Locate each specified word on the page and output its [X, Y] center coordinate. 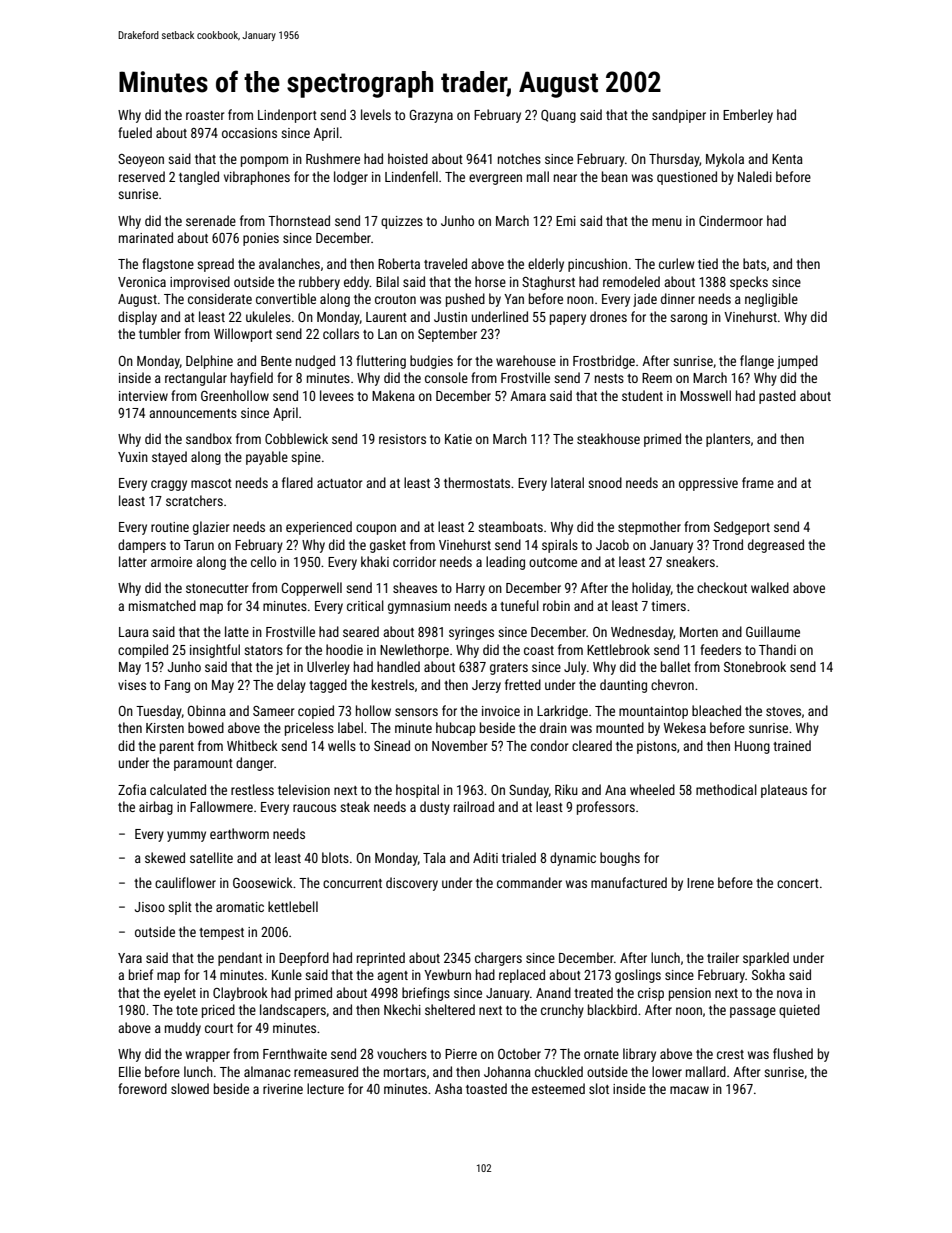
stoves [783, 711]
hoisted [408, 158]
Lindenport [287, 116]
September [447, 335]
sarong [688, 319]
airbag [156, 808]
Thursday [674, 160]
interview [143, 396]
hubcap [456, 729]
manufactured [629, 882]
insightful [215, 651]
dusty [435, 808]
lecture [325, 1088]
